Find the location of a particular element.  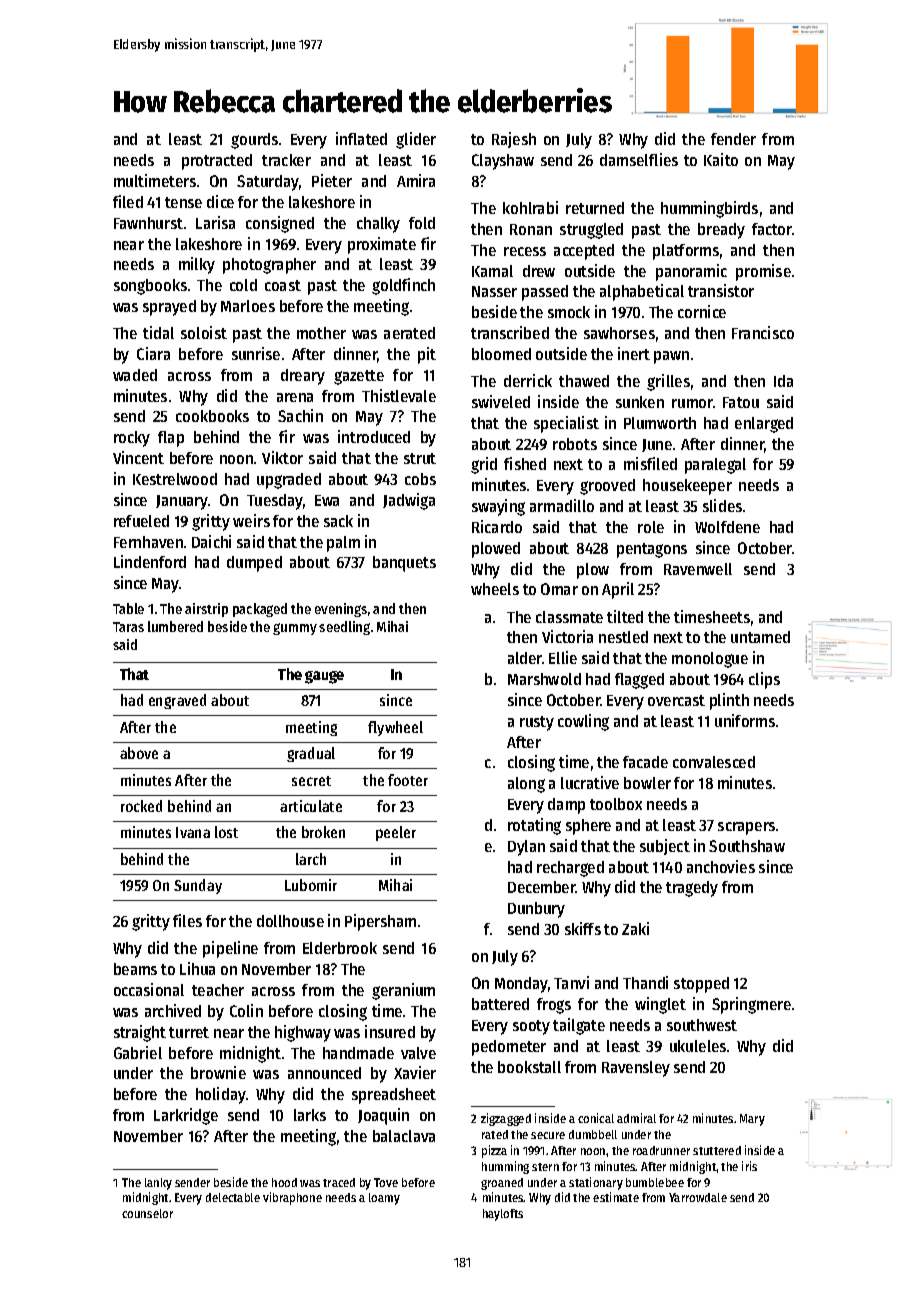

photographer is located at coordinates (269, 266).
